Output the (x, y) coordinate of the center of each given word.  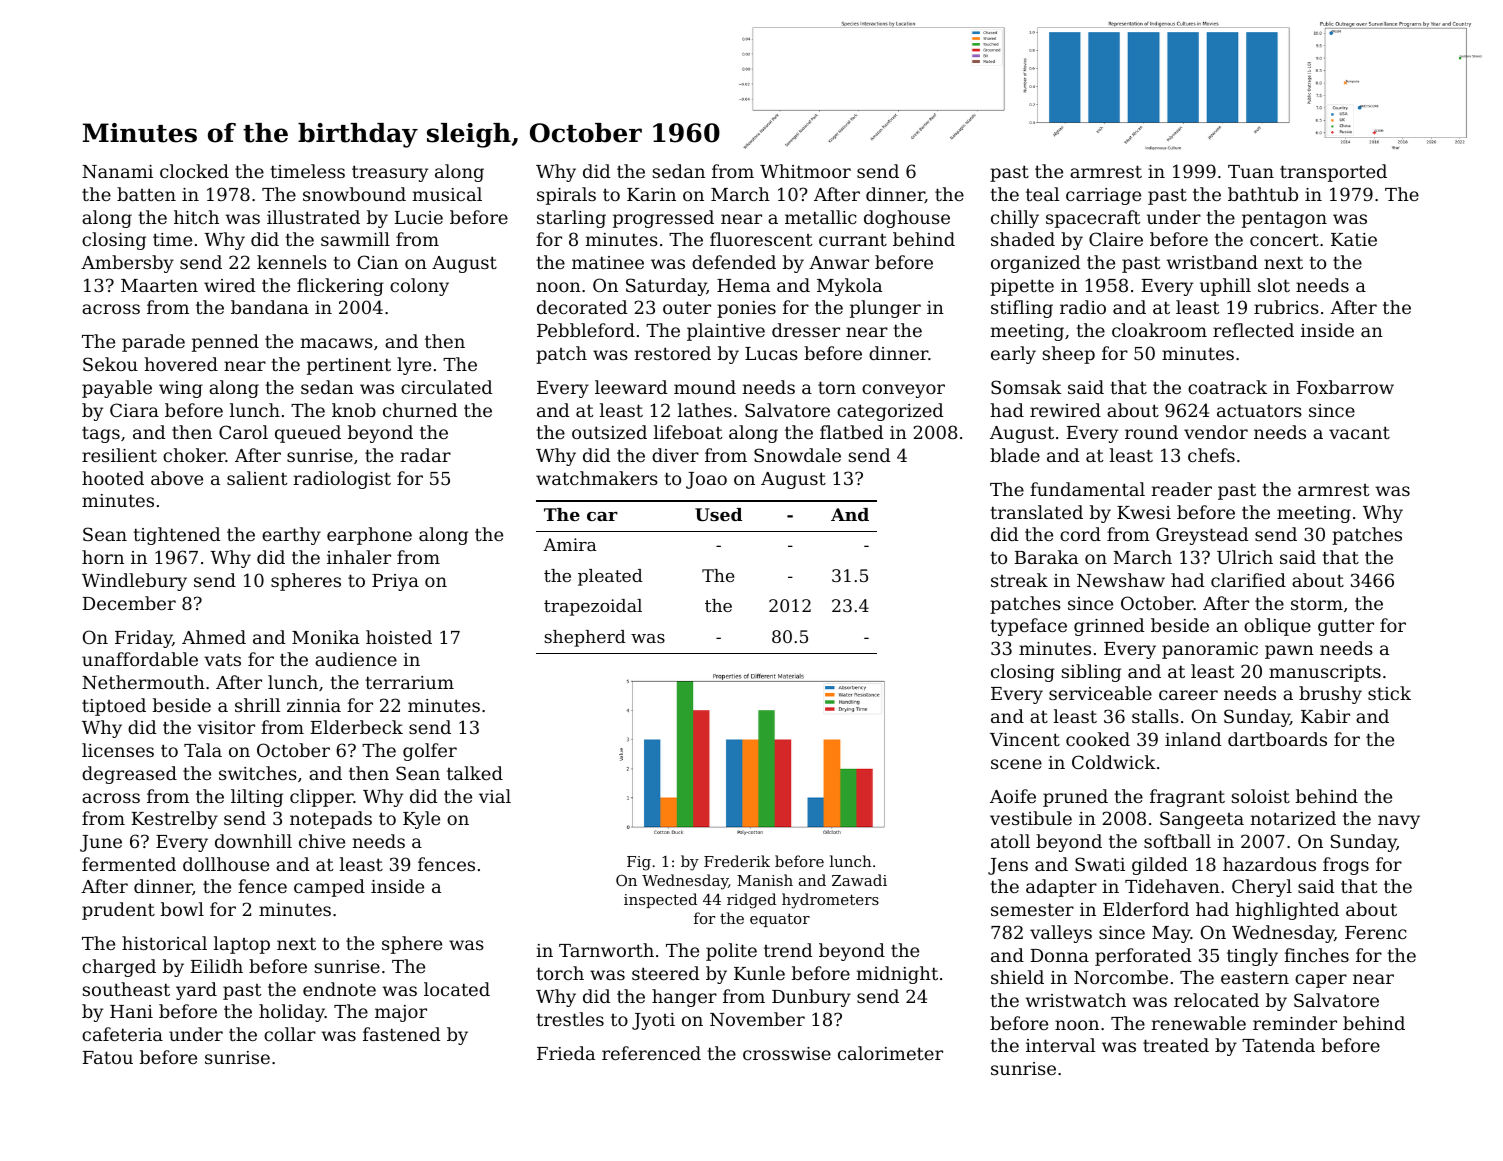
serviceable (1100, 693)
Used (718, 514)
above (177, 478)
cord (1080, 534)
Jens (1008, 866)
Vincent (1025, 739)
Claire (1116, 239)
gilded (1160, 866)
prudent (118, 911)
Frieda (566, 1053)
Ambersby (127, 264)
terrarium (409, 682)
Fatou (108, 1057)
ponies (746, 309)
